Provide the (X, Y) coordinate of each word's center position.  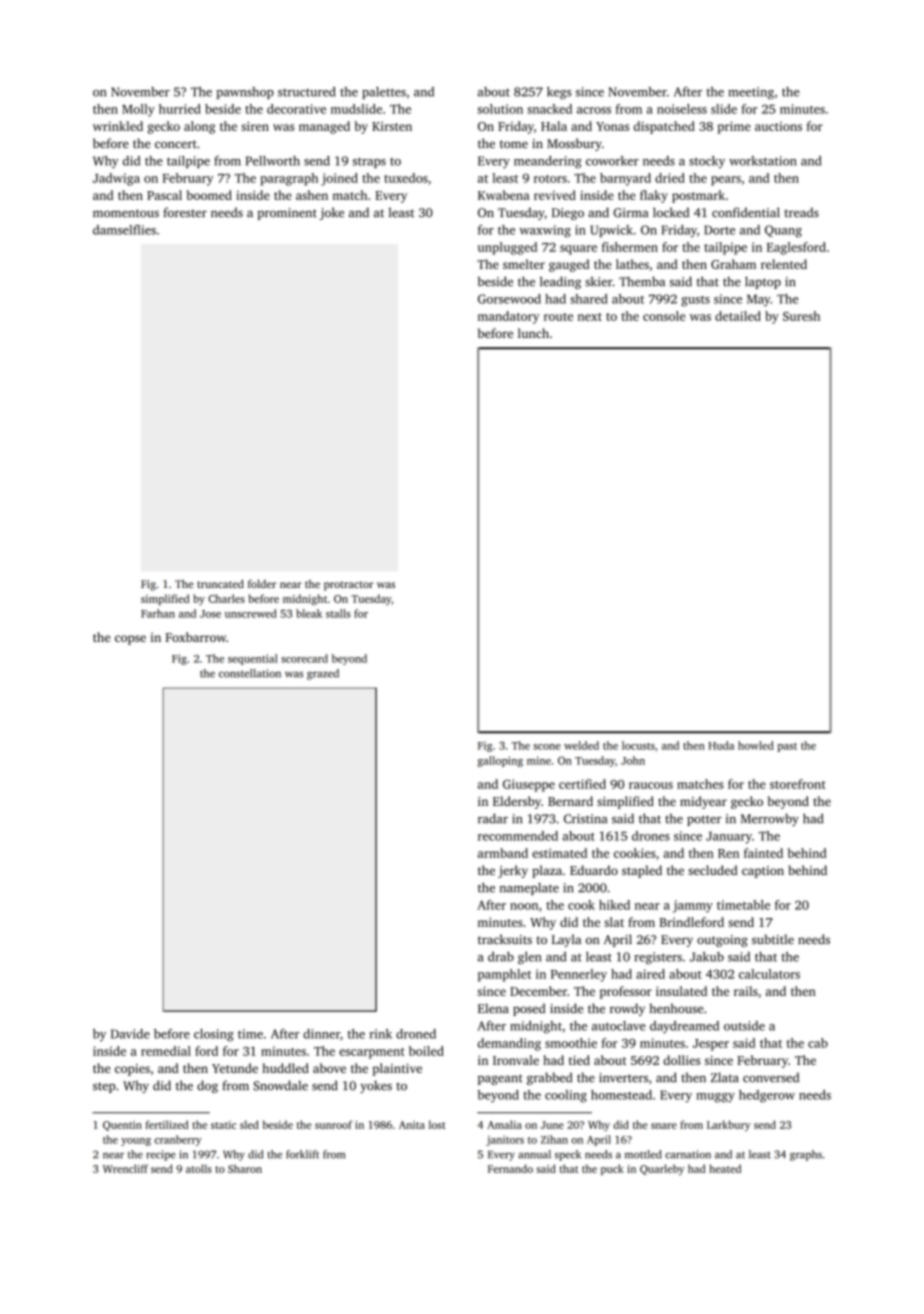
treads (801, 212)
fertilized (167, 1124)
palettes (384, 93)
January (729, 838)
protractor (348, 586)
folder (262, 583)
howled (756, 745)
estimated (559, 853)
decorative (296, 109)
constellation (250, 673)
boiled (426, 1051)
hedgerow (767, 1096)
